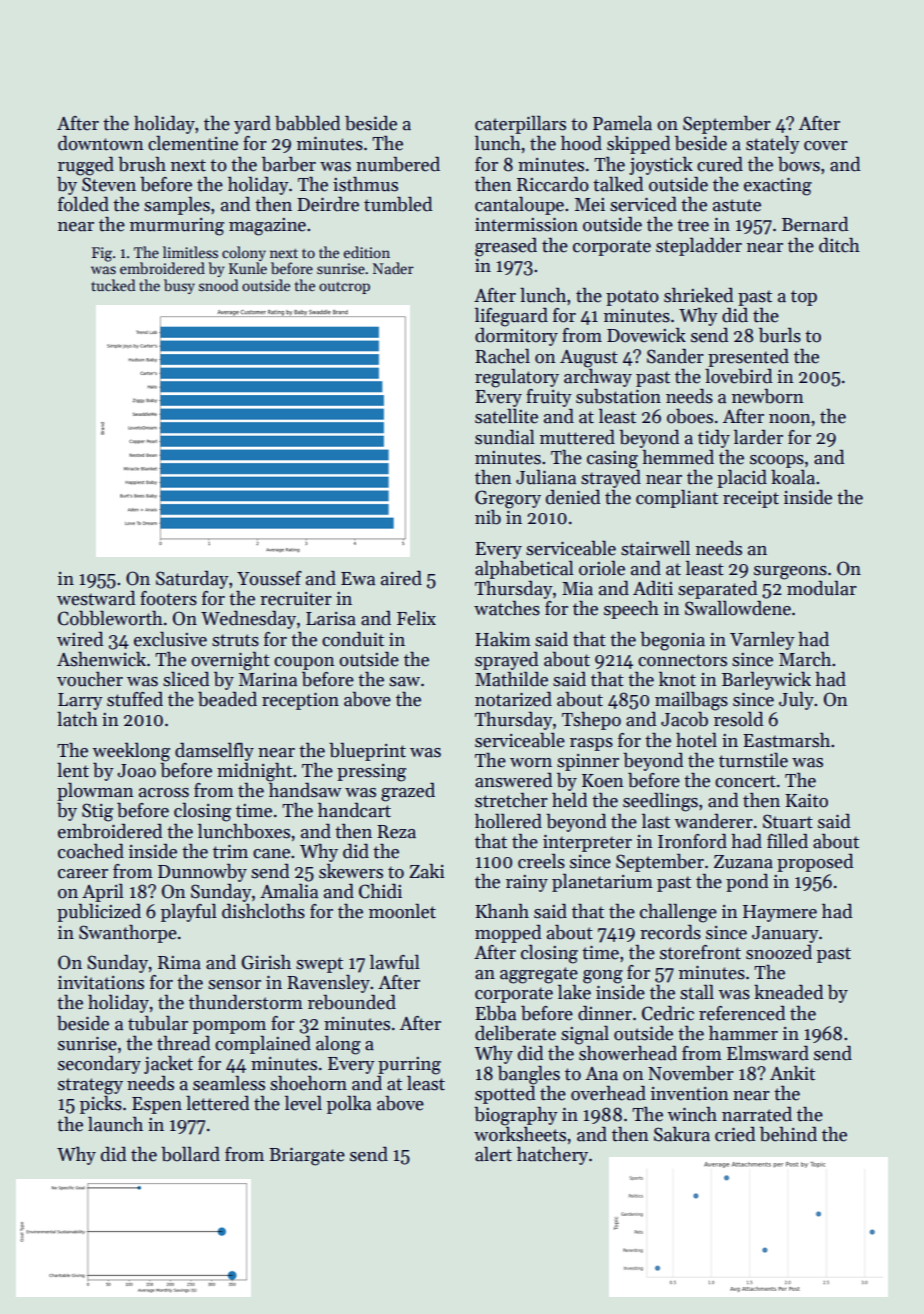 The image size is (924, 1314). I want to click on storefront, so click(700, 952).
